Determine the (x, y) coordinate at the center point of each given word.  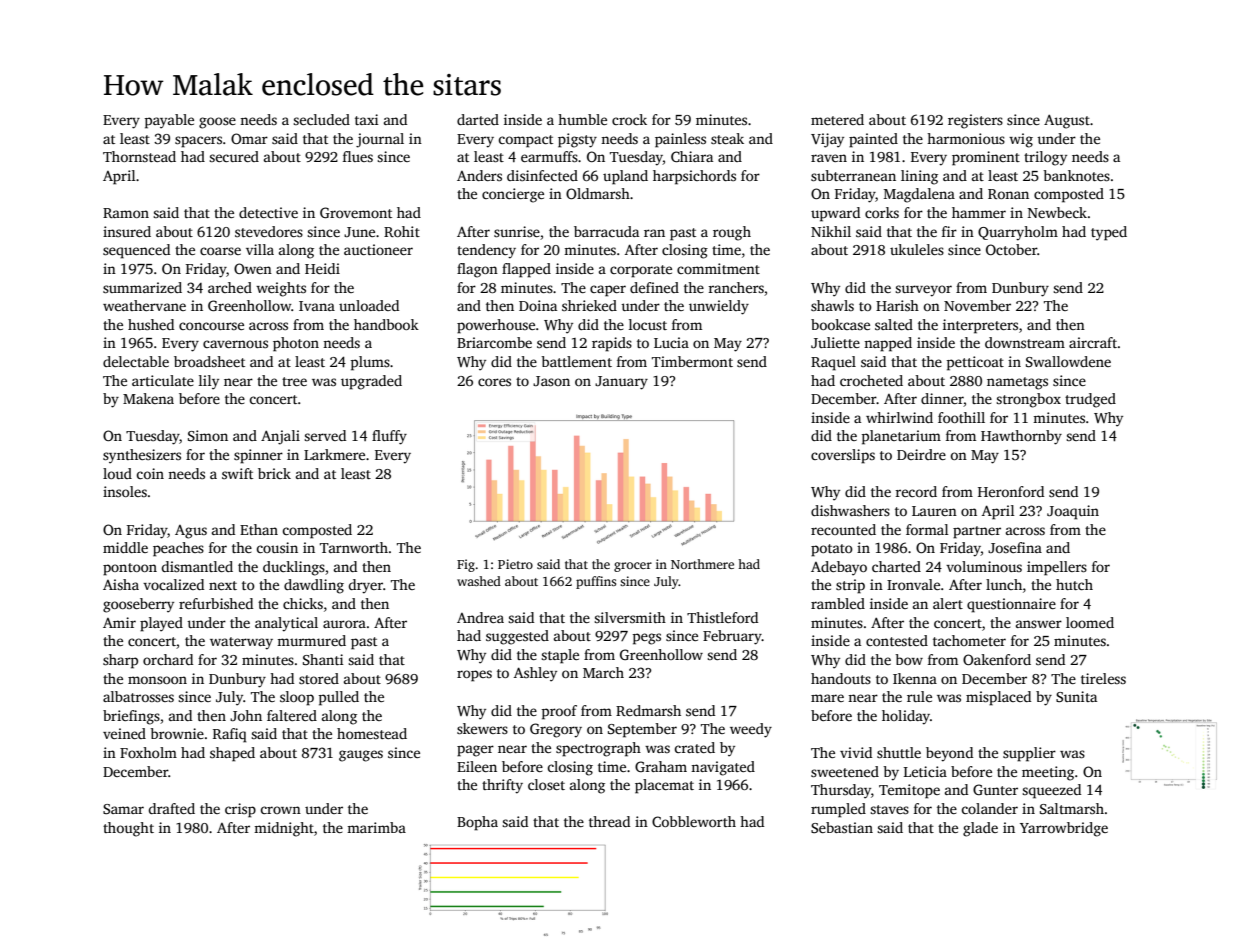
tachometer (969, 640)
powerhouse (496, 326)
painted (873, 140)
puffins (596, 582)
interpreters (980, 326)
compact (525, 141)
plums (370, 363)
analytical (286, 624)
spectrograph (598, 749)
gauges (361, 756)
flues (358, 156)
